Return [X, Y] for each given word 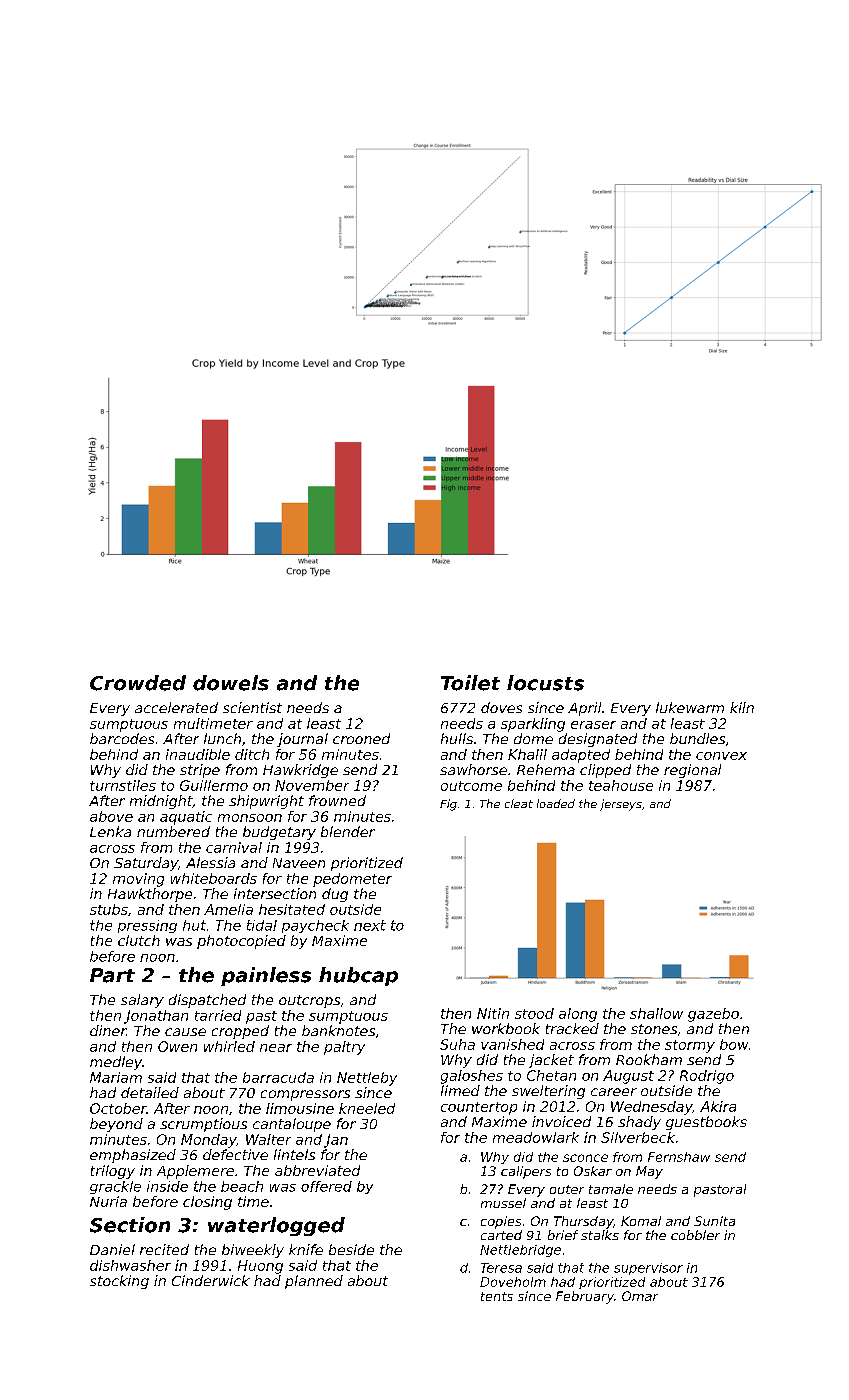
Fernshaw [679, 1157]
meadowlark [536, 1137]
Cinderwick [211, 1280]
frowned [337, 800]
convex [721, 756]
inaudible [198, 754]
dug [335, 895]
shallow [656, 1013]
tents [497, 1296]
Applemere [195, 1172]
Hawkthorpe [150, 895]
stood [534, 1013]
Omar [640, 1296]
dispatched [207, 1001]
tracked [572, 1028]
